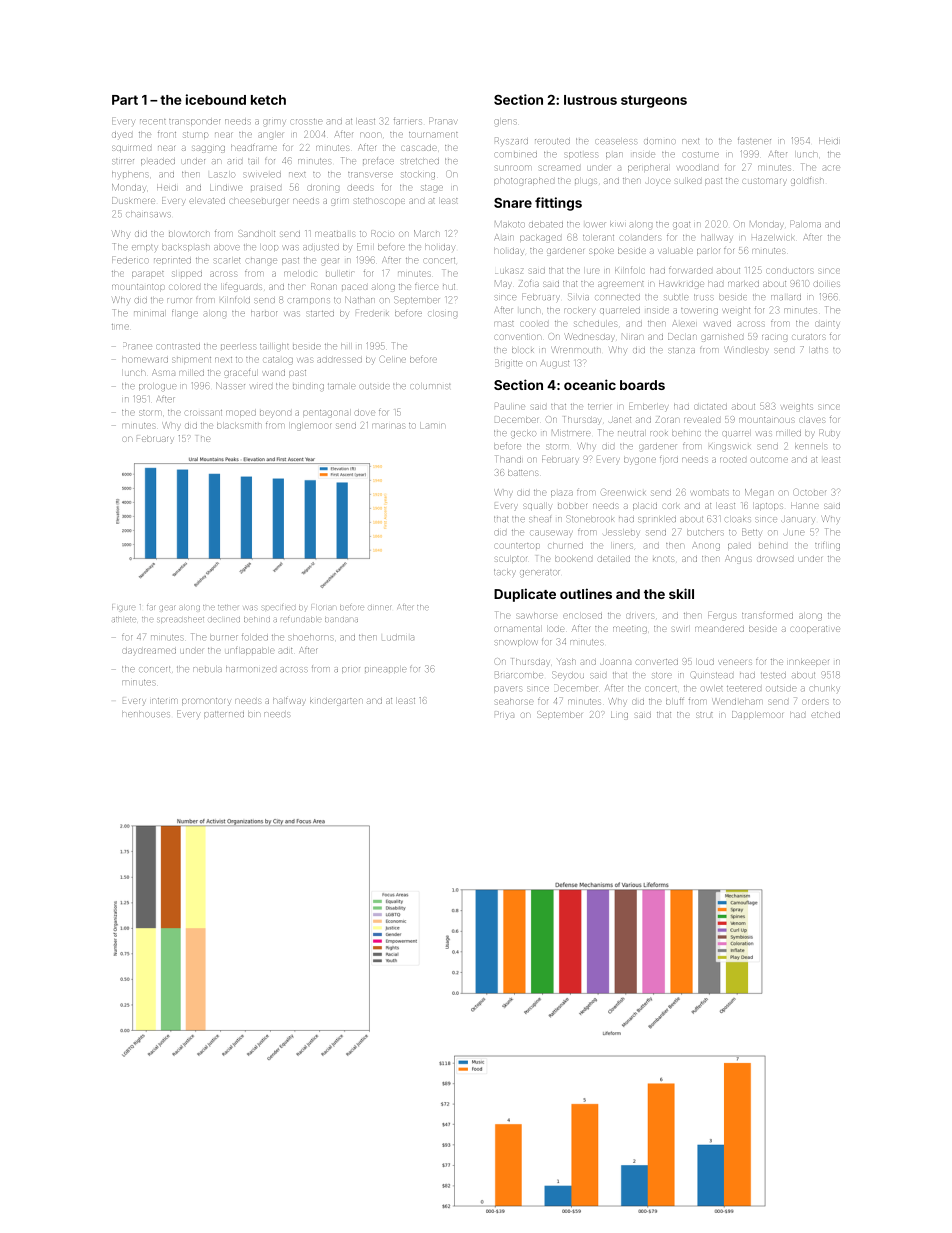 This image has width=952, height=1233. Describe the element at coordinates (264, 313) in the image. I see `harbor` at that location.
